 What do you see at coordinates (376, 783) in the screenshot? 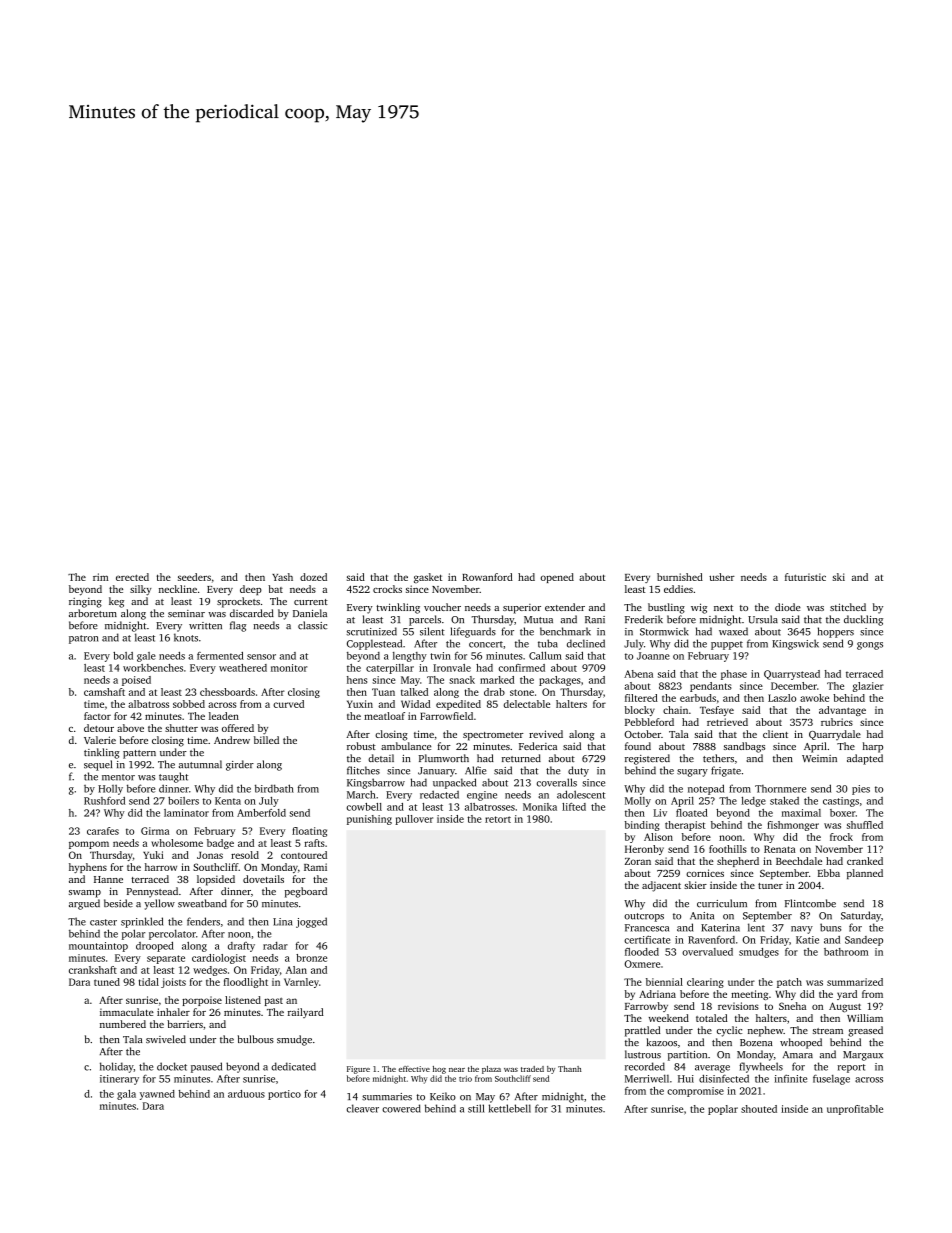
I see `Kingsbarrow` at bounding box center [376, 783].
